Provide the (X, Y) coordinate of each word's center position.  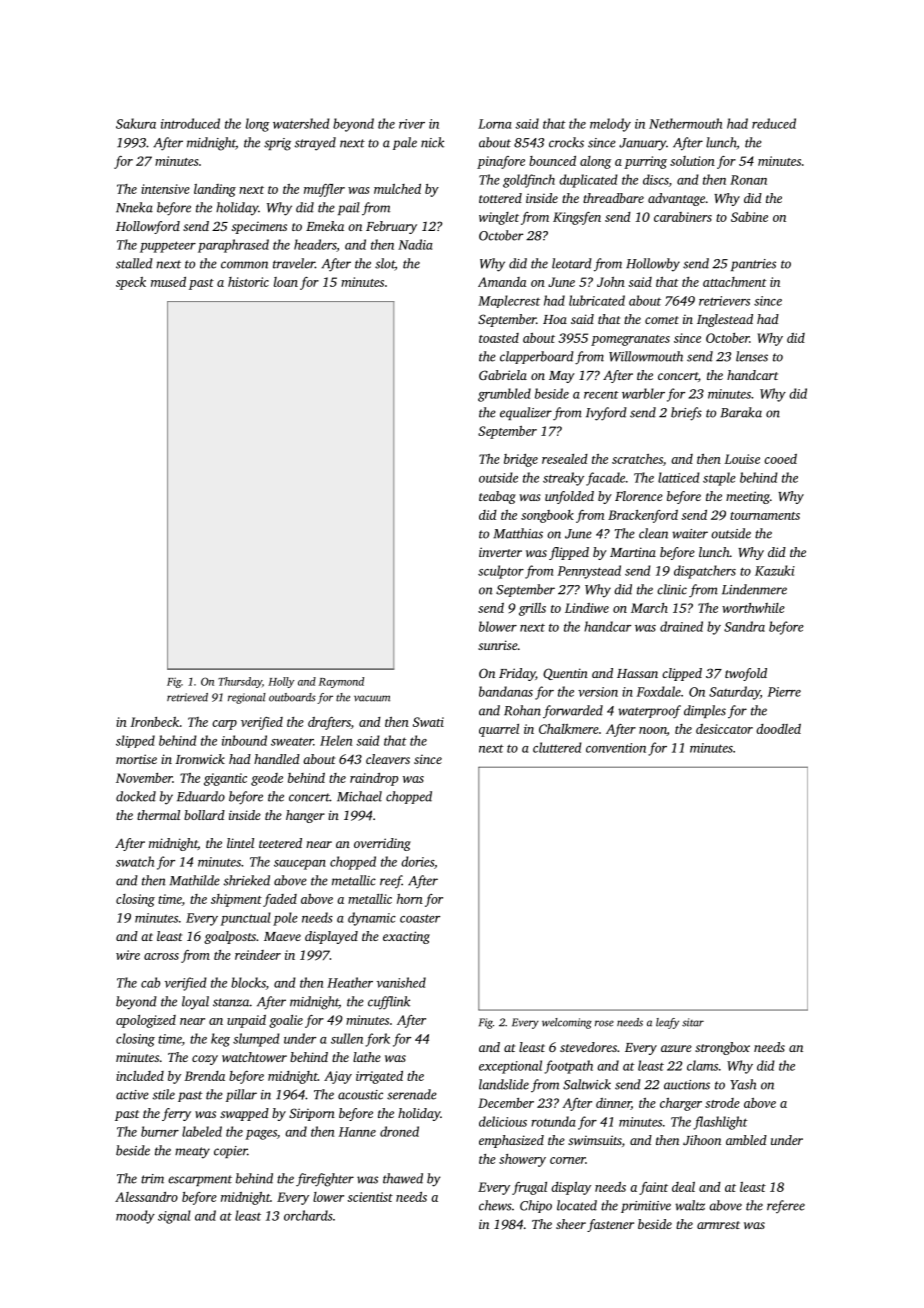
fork (377, 1040)
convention (616, 748)
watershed (301, 123)
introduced (190, 123)
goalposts (230, 937)
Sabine (749, 217)
